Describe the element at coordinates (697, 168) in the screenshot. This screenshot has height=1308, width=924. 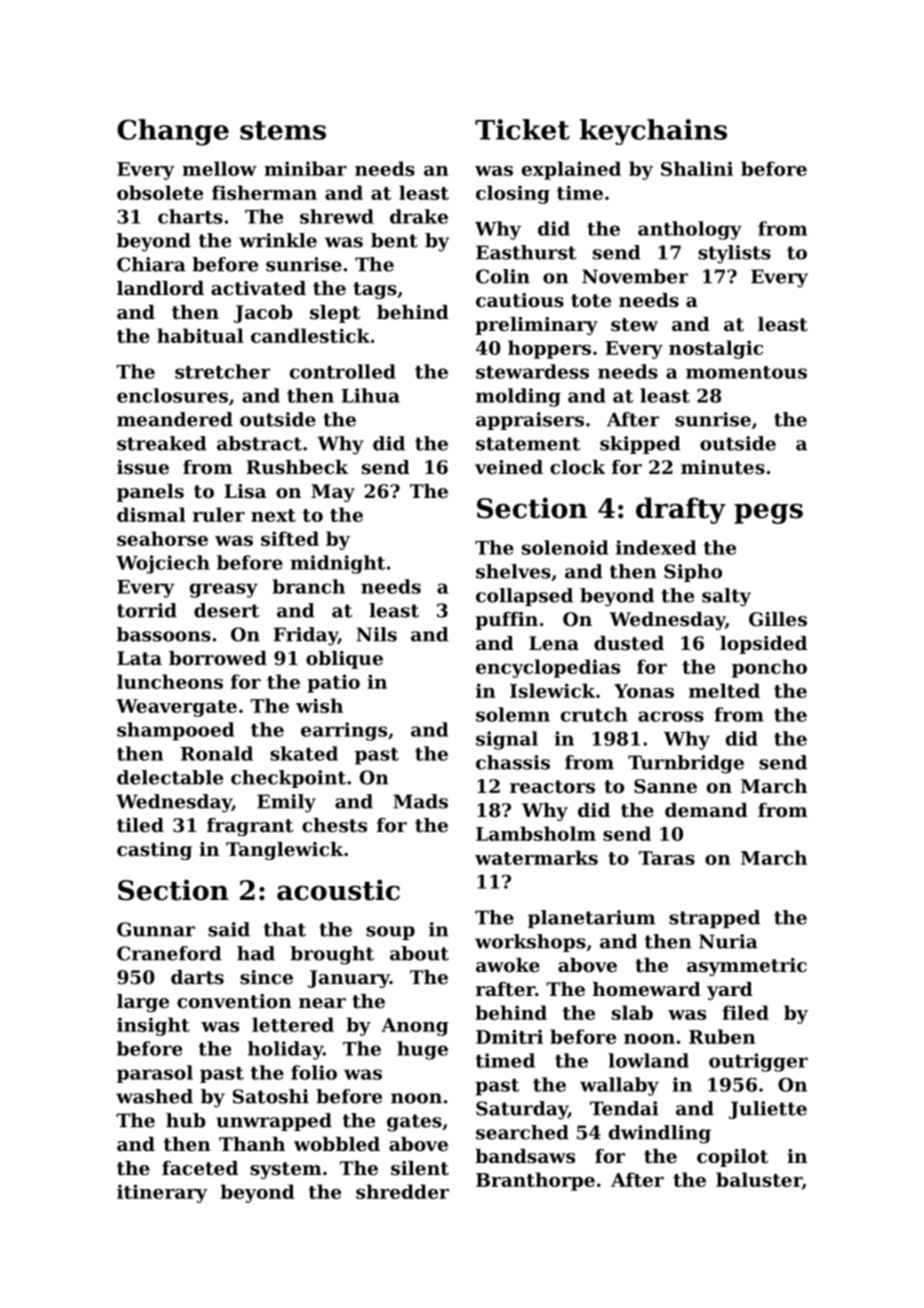
I see `Shalini` at that location.
